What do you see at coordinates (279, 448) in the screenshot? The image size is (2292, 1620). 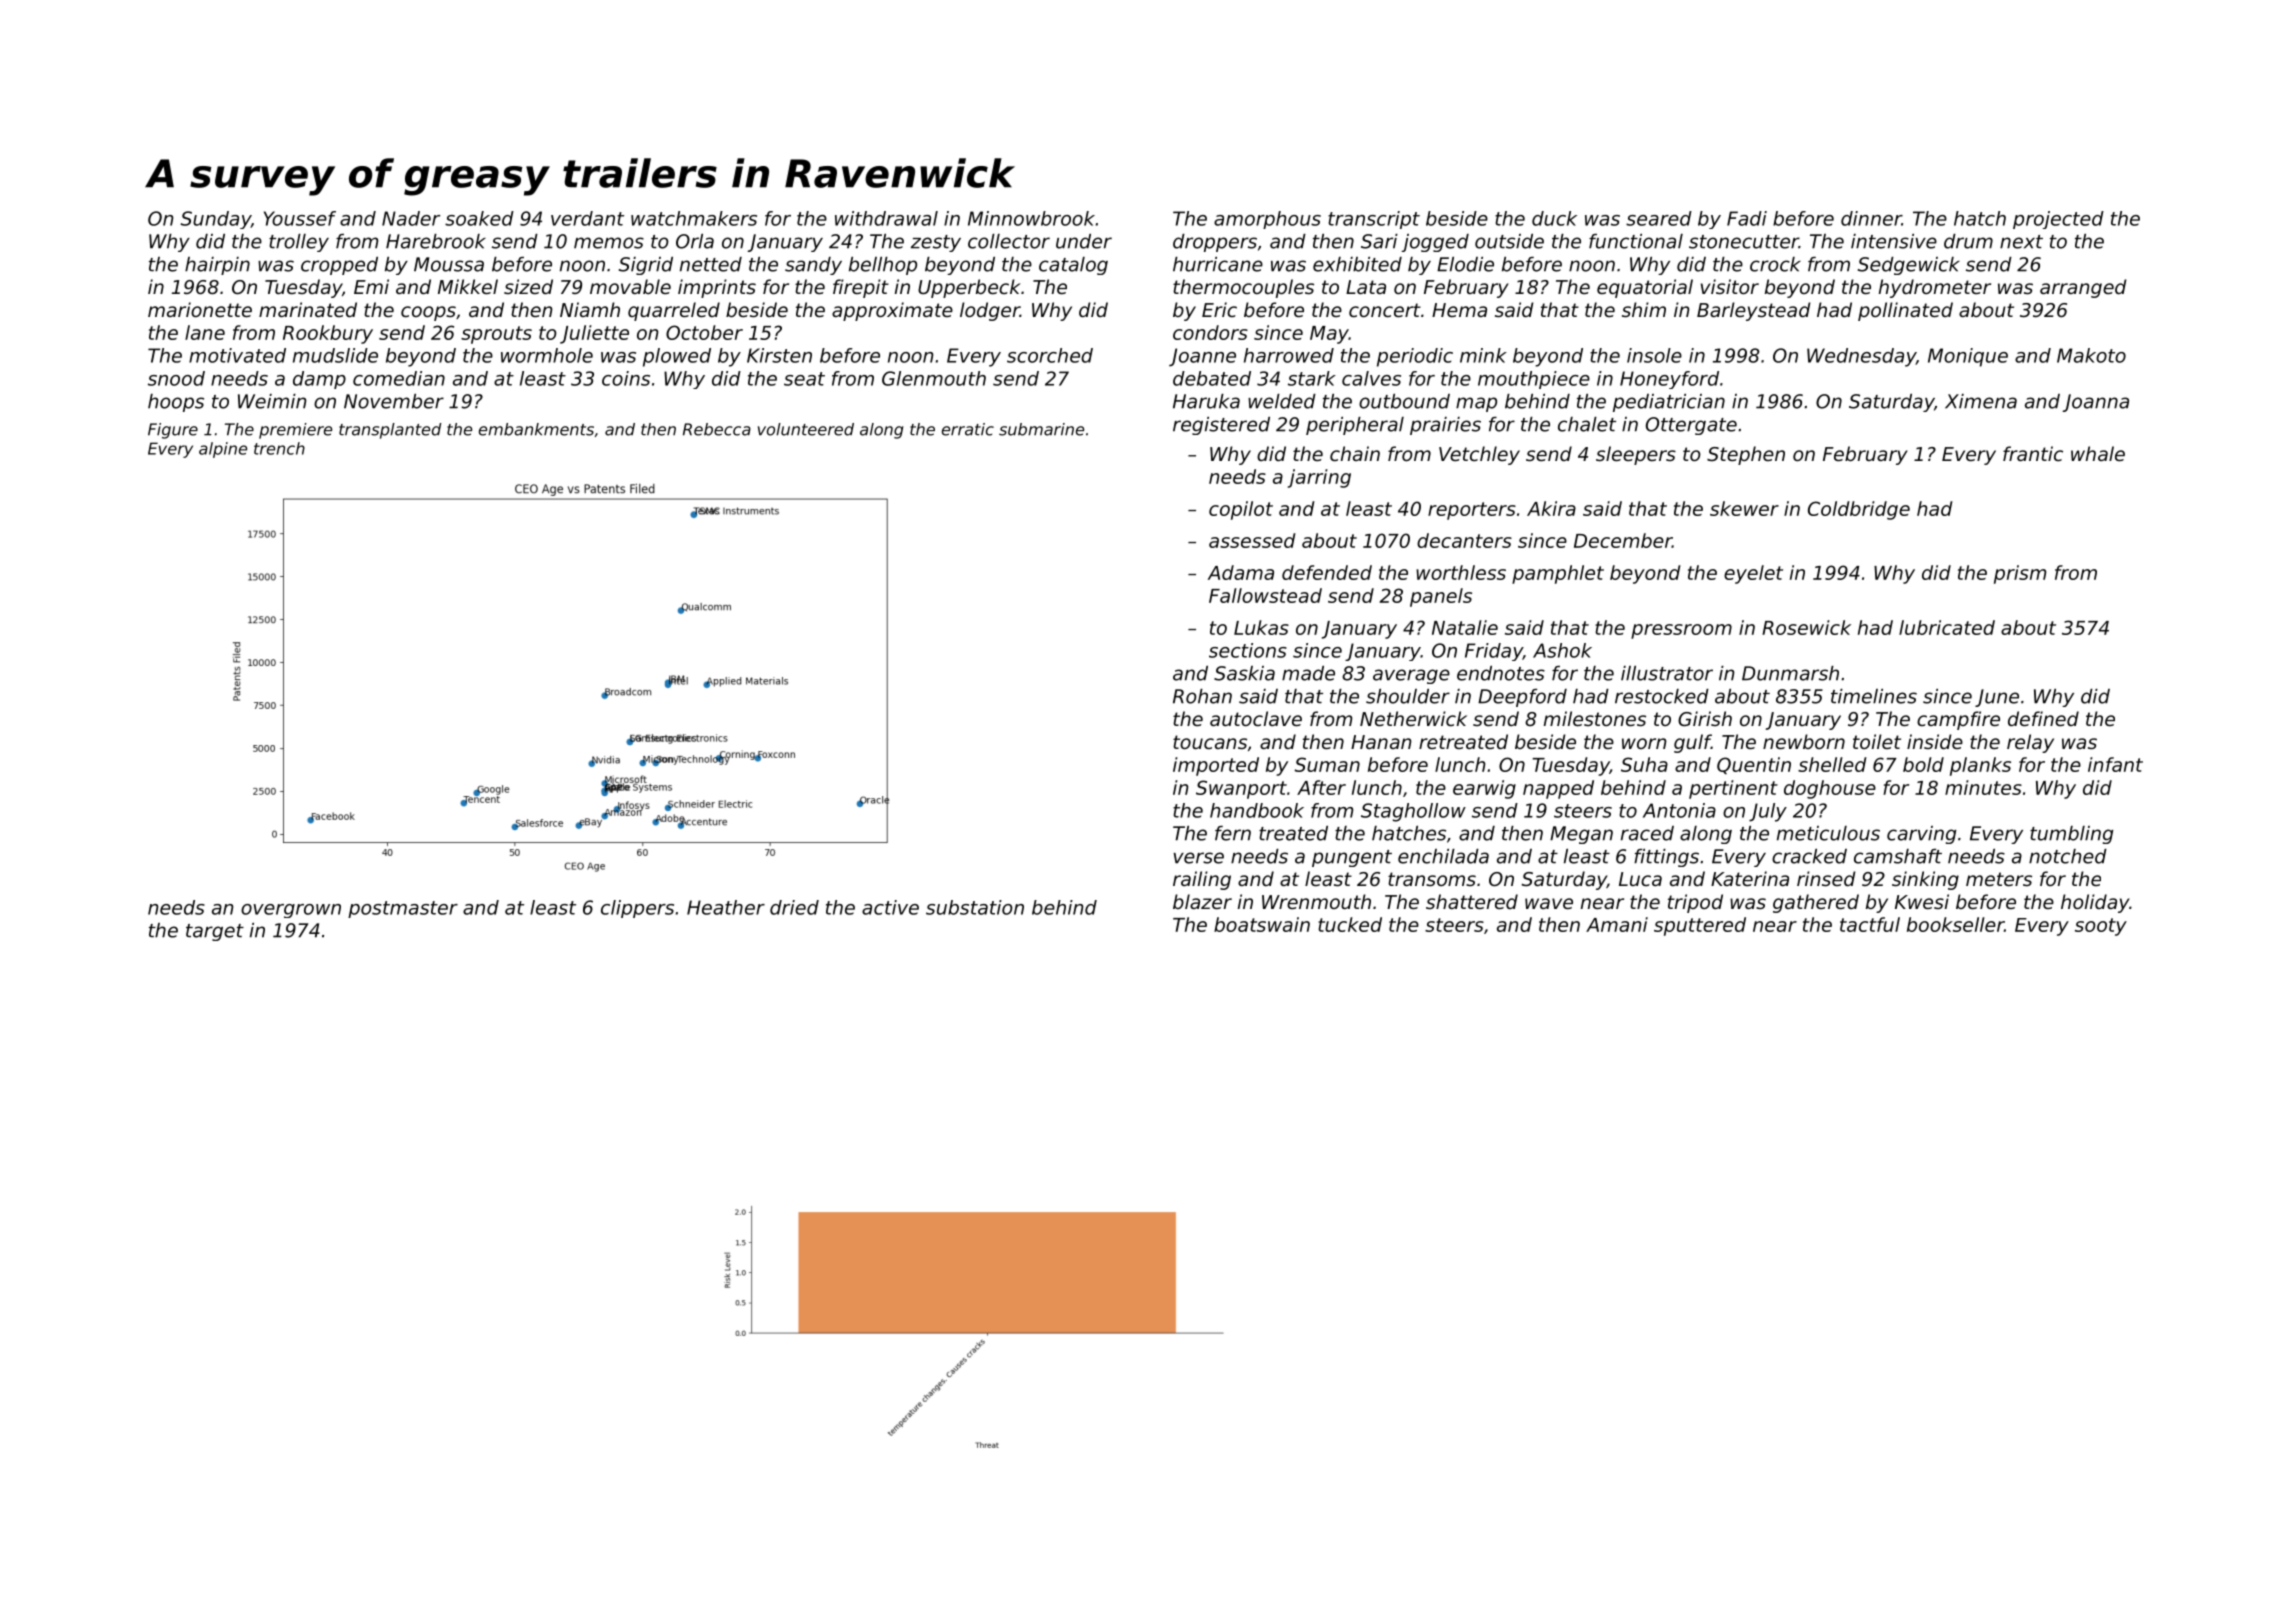 I see `trench` at bounding box center [279, 448].
